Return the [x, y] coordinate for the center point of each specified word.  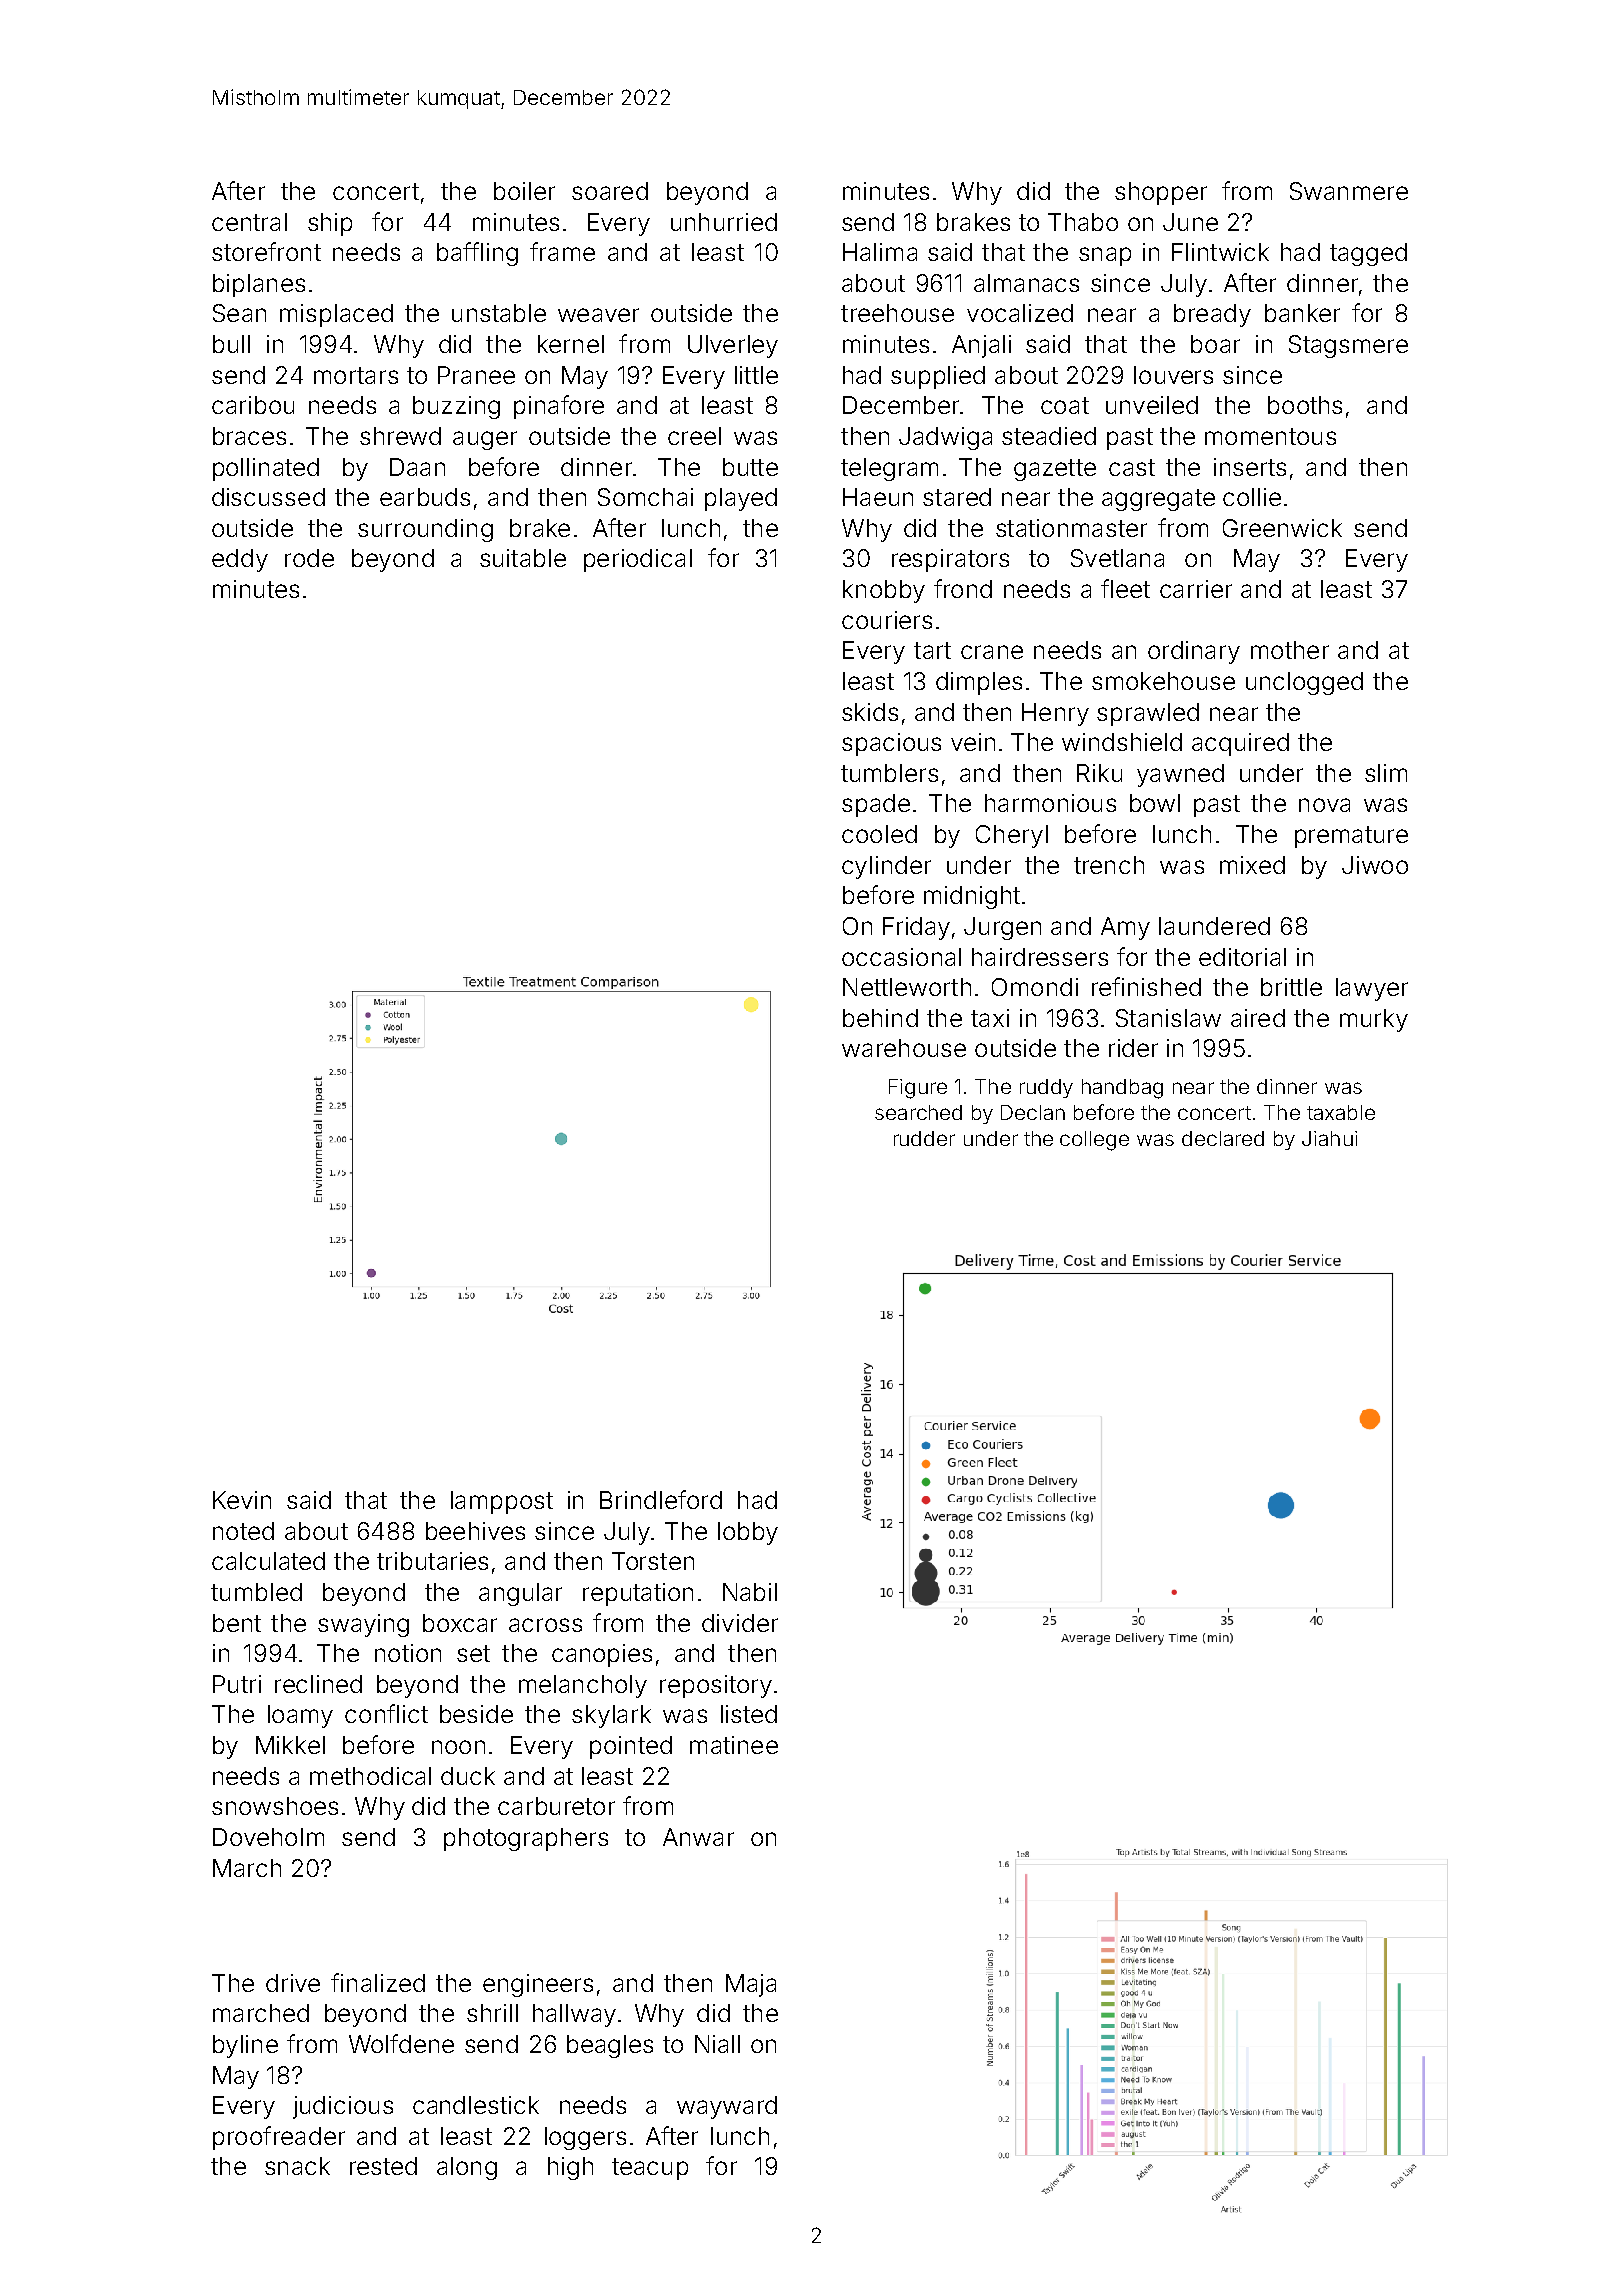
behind [880, 1018]
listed [749, 1714]
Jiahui [1329, 1138]
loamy [300, 1716]
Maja [751, 1985]
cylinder [886, 867]
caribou [253, 405]
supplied [938, 377]
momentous [1270, 436]
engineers [538, 1985]
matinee [734, 1745]
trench [1109, 865]
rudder [924, 1138]
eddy [240, 560]
